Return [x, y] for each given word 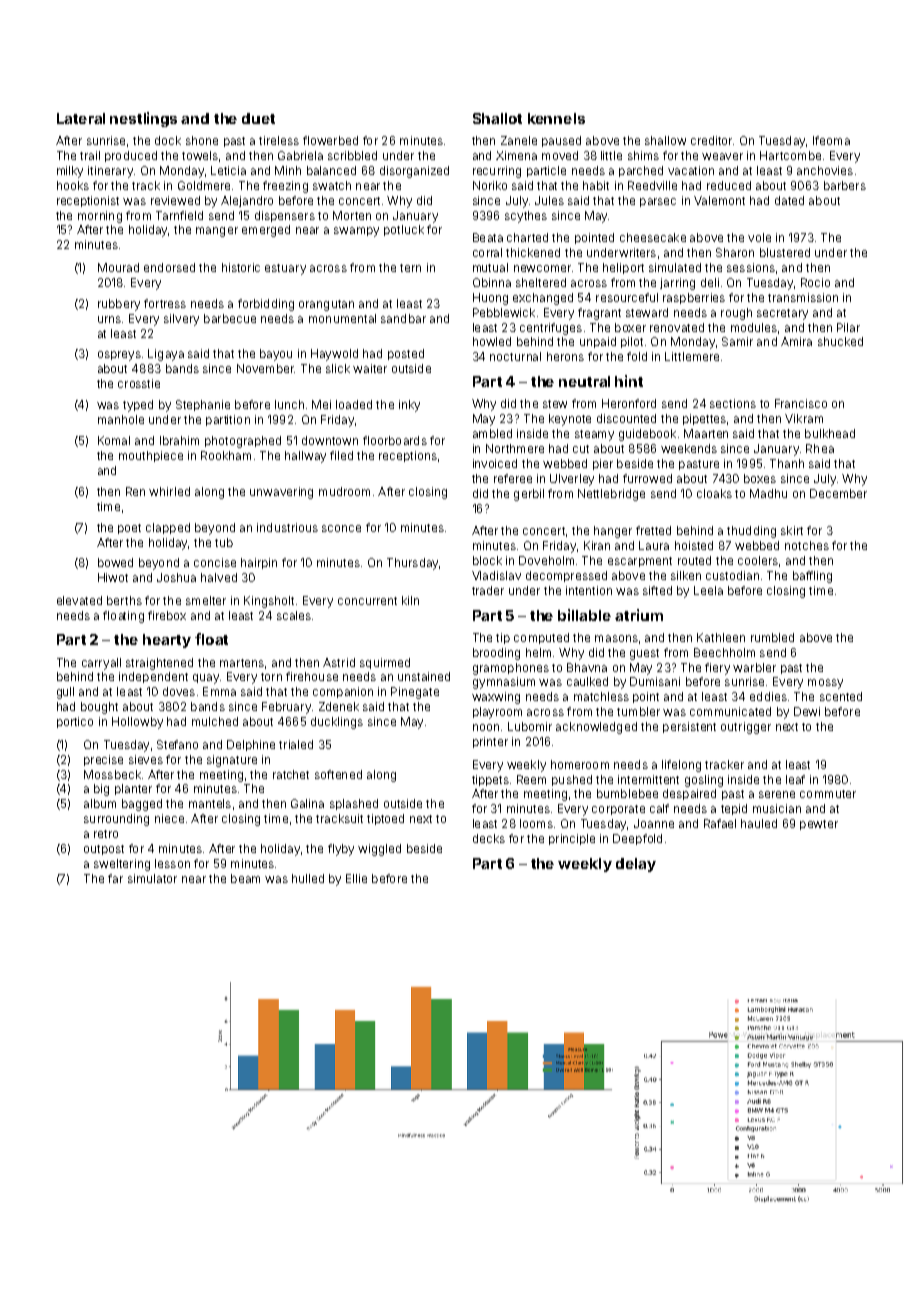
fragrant [599, 314]
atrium [639, 615]
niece [169, 818]
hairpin [259, 563]
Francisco [801, 403]
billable [584, 615]
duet [258, 118]
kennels [556, 118]
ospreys [119, 356]
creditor [711, 140]
